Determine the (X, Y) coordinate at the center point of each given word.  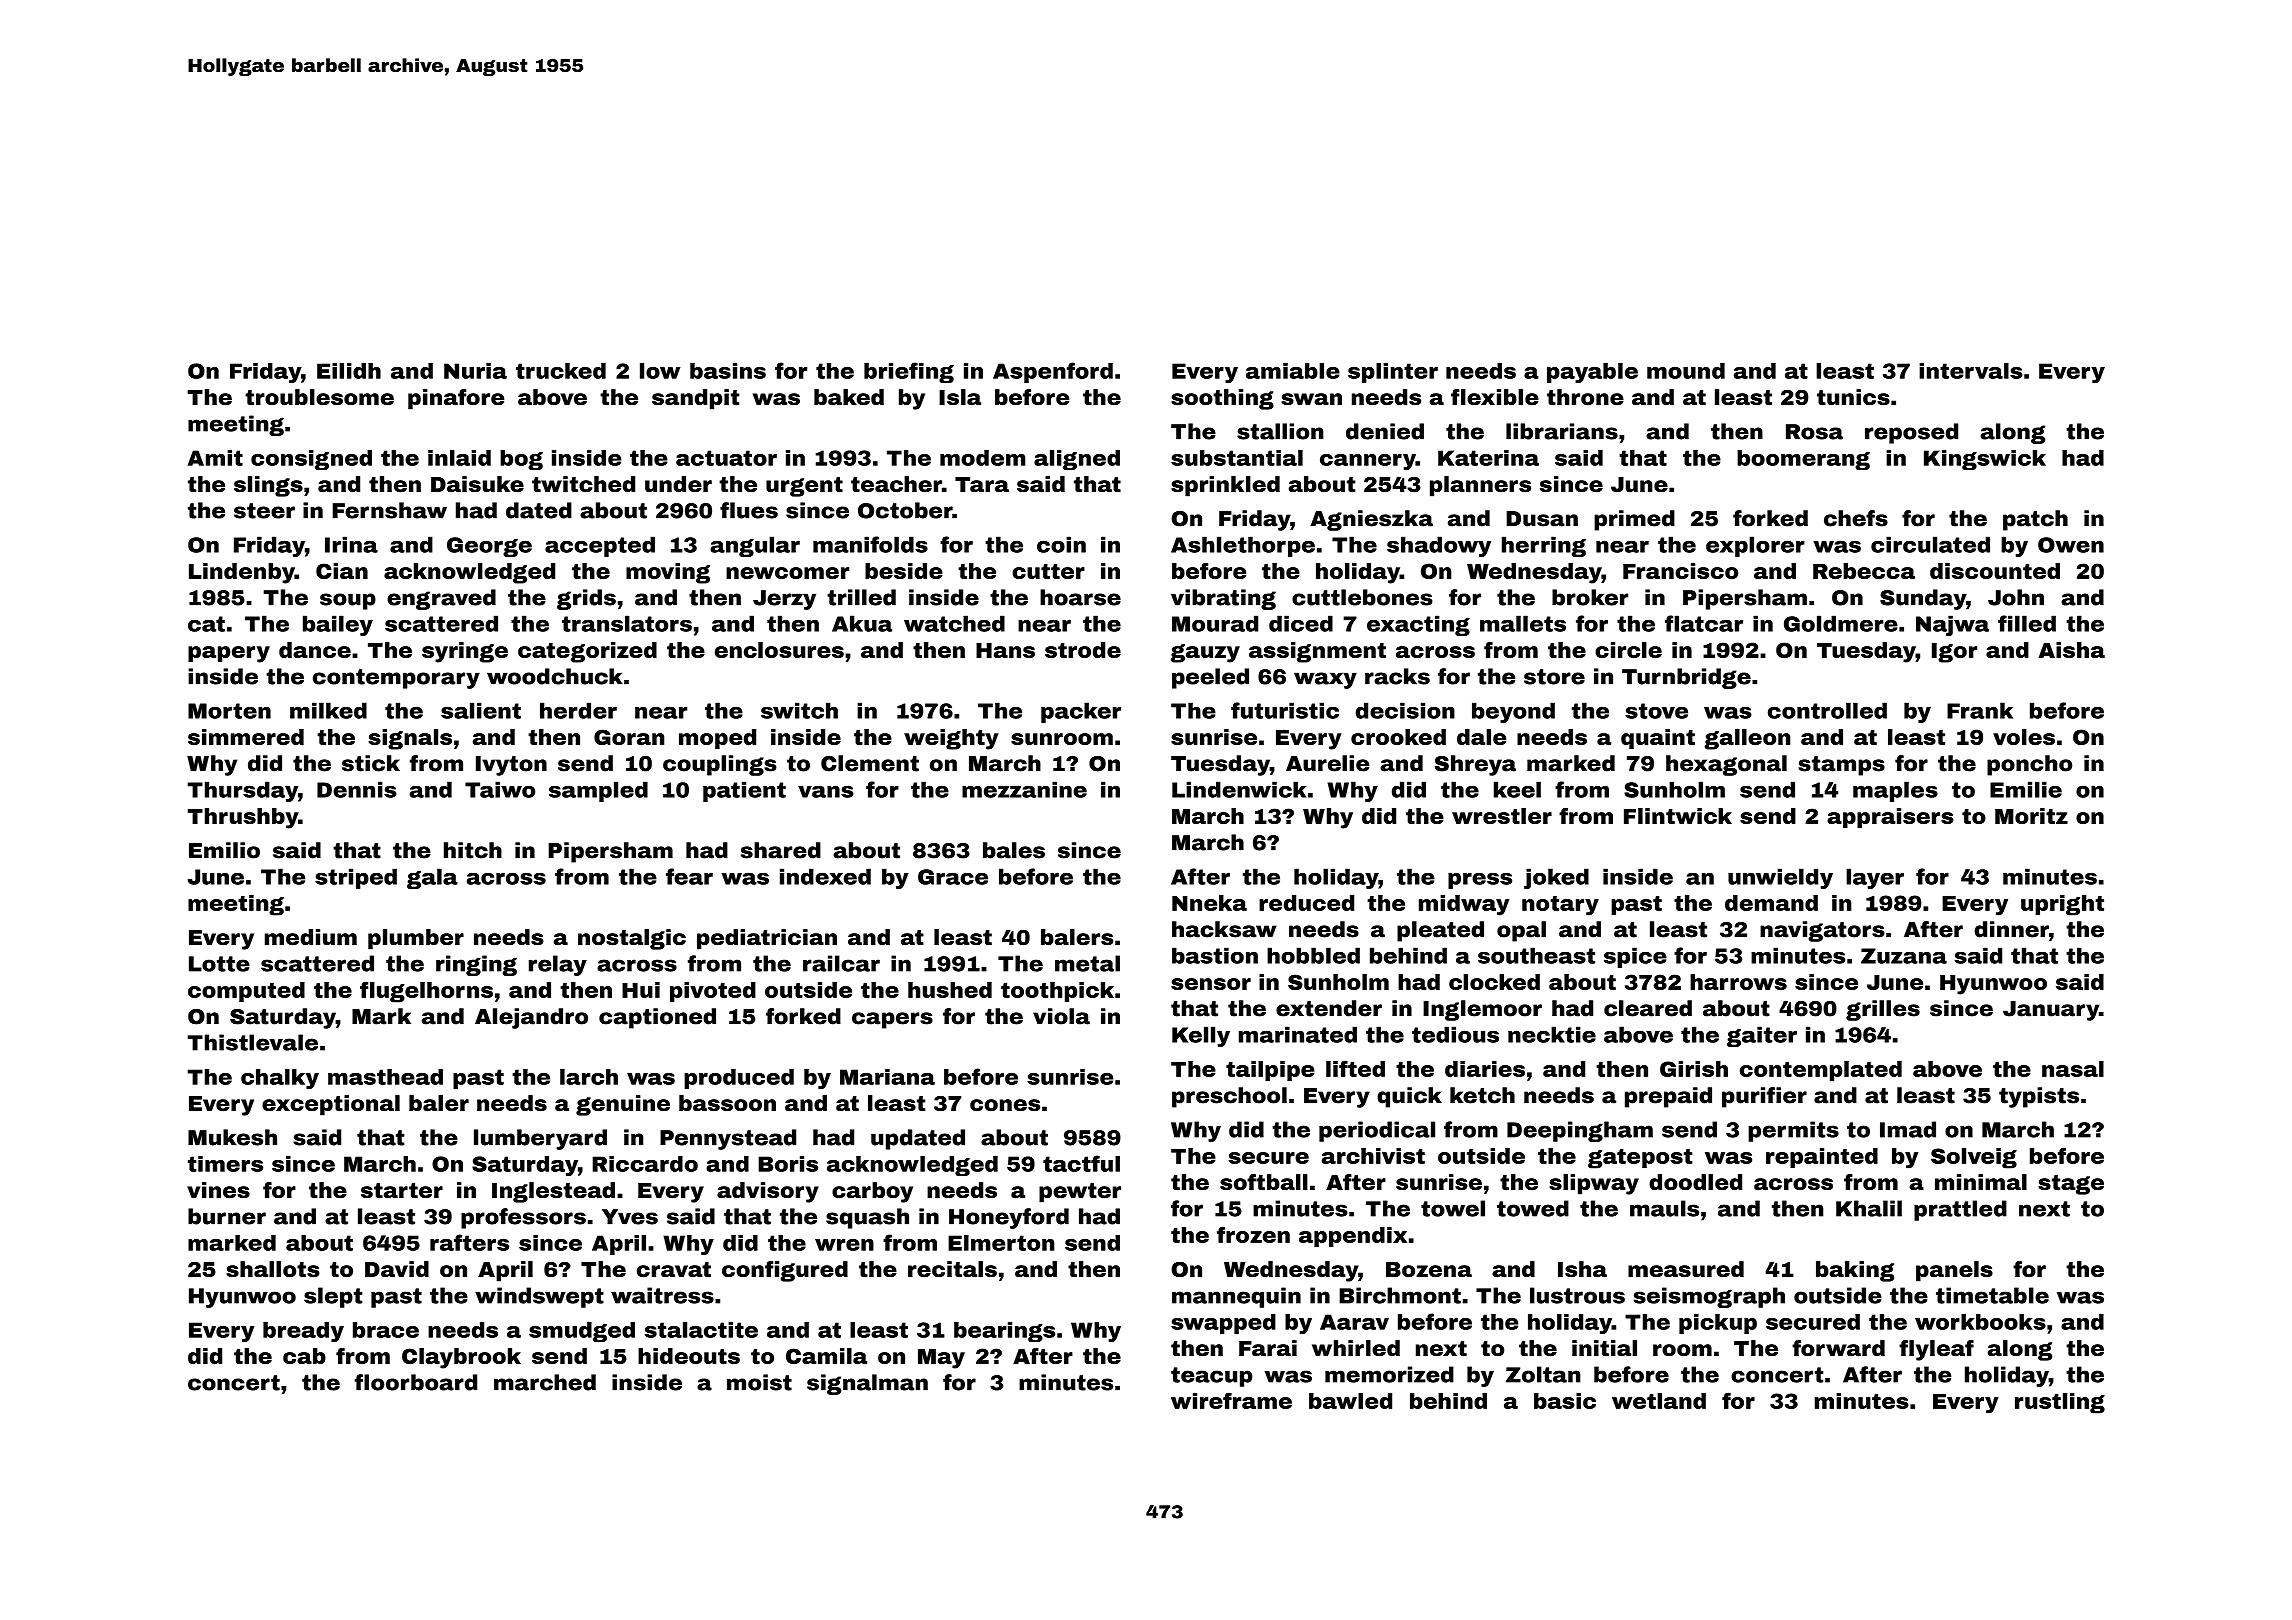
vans (826, 792)
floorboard (416, 1382)
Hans (1005, 650)
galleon (1747, 739)
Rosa (1814, 432)
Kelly (1201, 1036)
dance (315, 650)
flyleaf (1936, 1350)
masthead (385, 1077)
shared (781, 850)
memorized (1389, 1374)
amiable (1293, 371)
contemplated (1821, 1071)
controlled (1827, 710)
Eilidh (349, 371)
